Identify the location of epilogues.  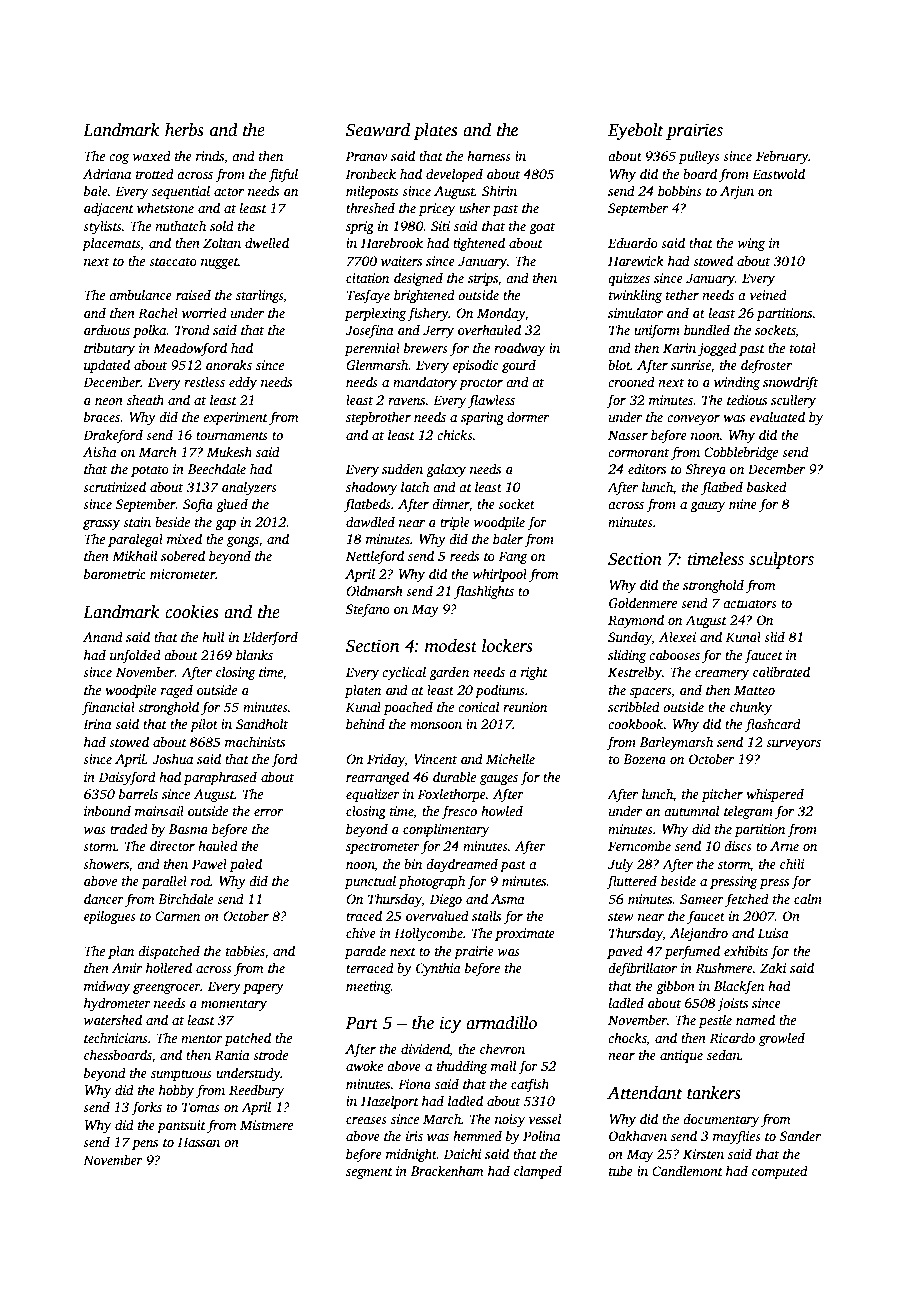
(110, 917).
